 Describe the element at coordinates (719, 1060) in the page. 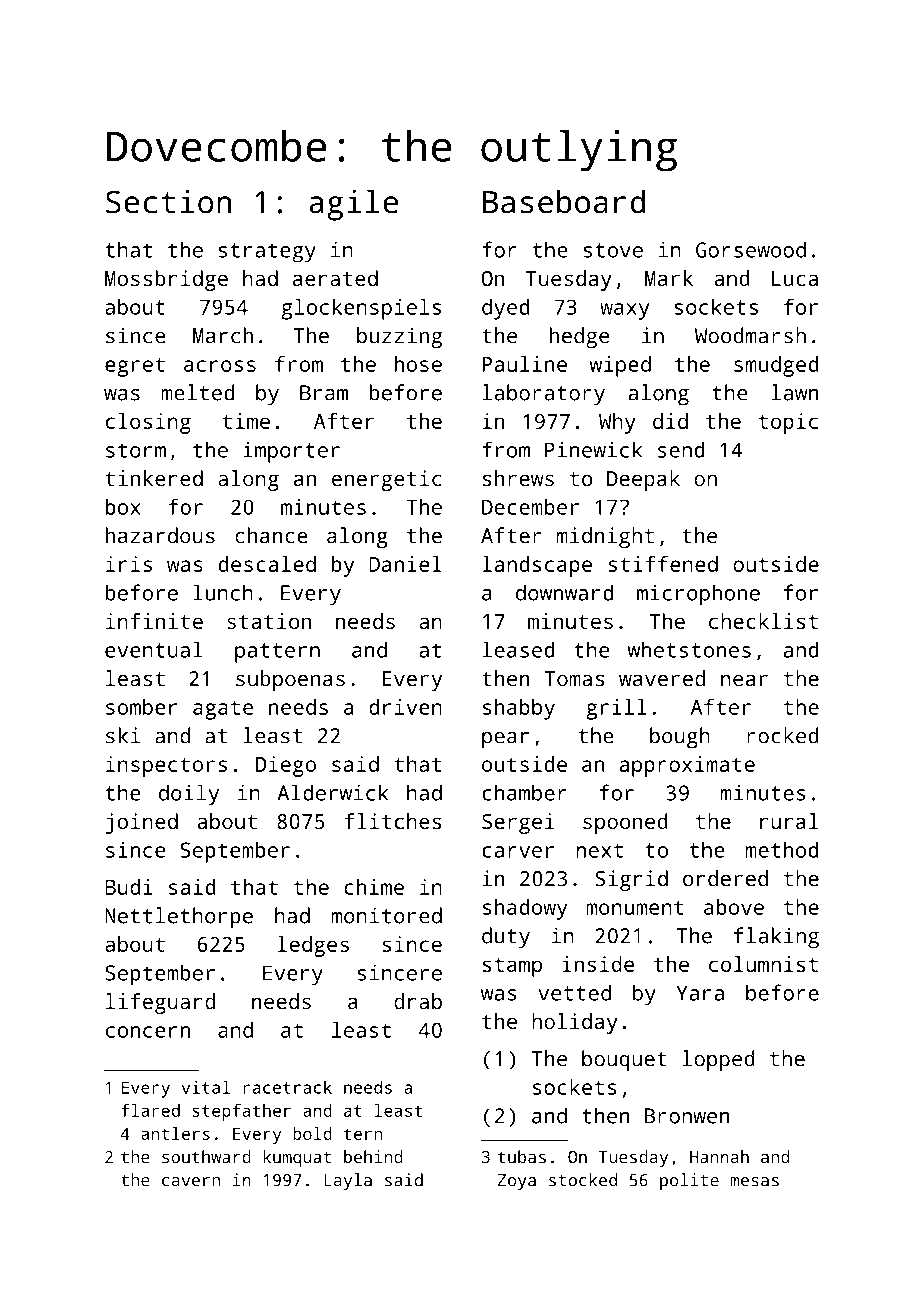

I see `lopped` at that location.
